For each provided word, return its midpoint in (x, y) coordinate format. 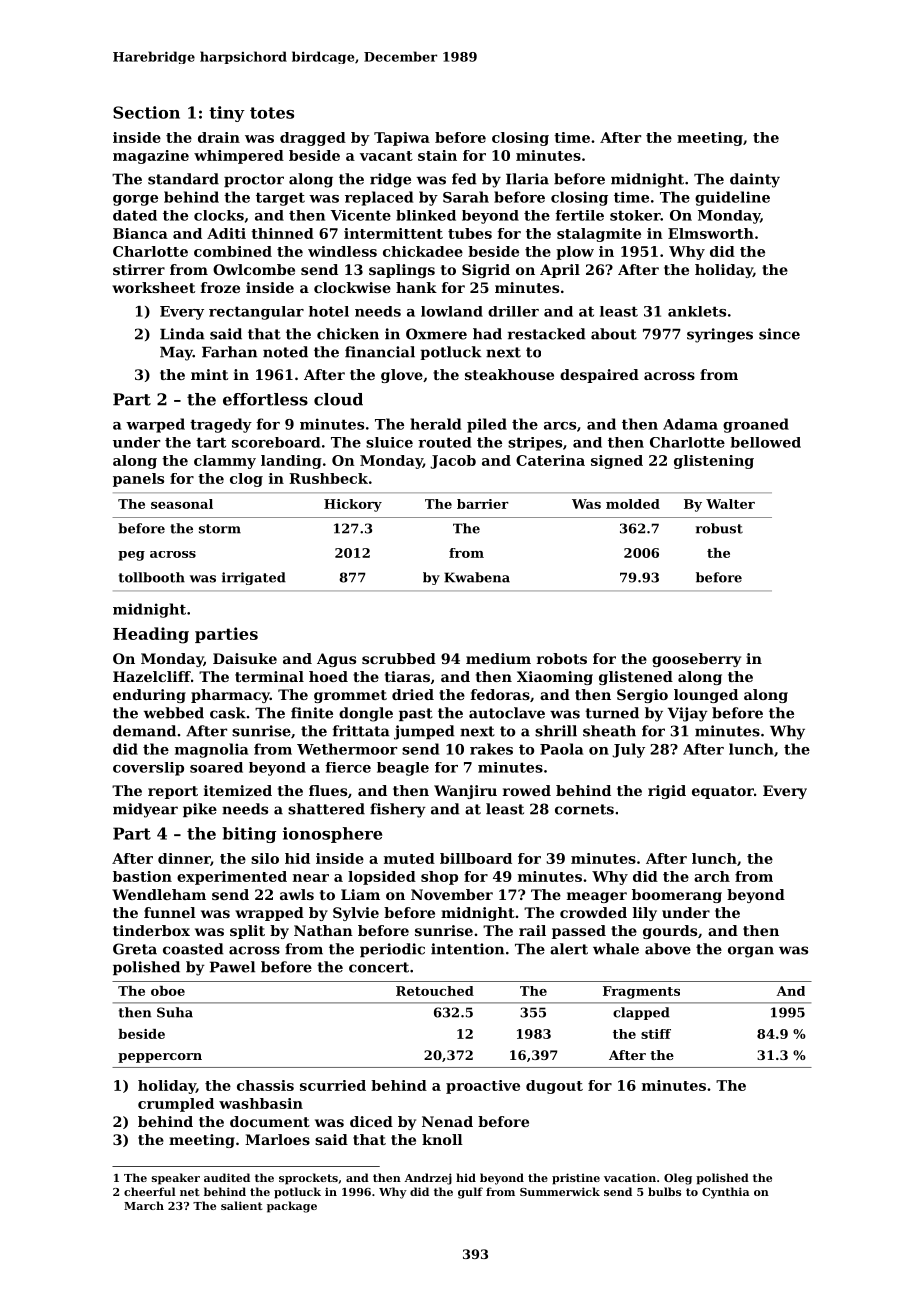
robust (719, 528)
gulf (470, 1193)
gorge (135, 200)
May (176, 354)
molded (633, 504)
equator (723, 792)
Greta (135, 949)
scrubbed (399, 658)
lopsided (382, 878)
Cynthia (726, 1193)
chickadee (423, 251)
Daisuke (245, 658)
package (292, 1207)
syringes (720, 335)
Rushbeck (329, 478)
